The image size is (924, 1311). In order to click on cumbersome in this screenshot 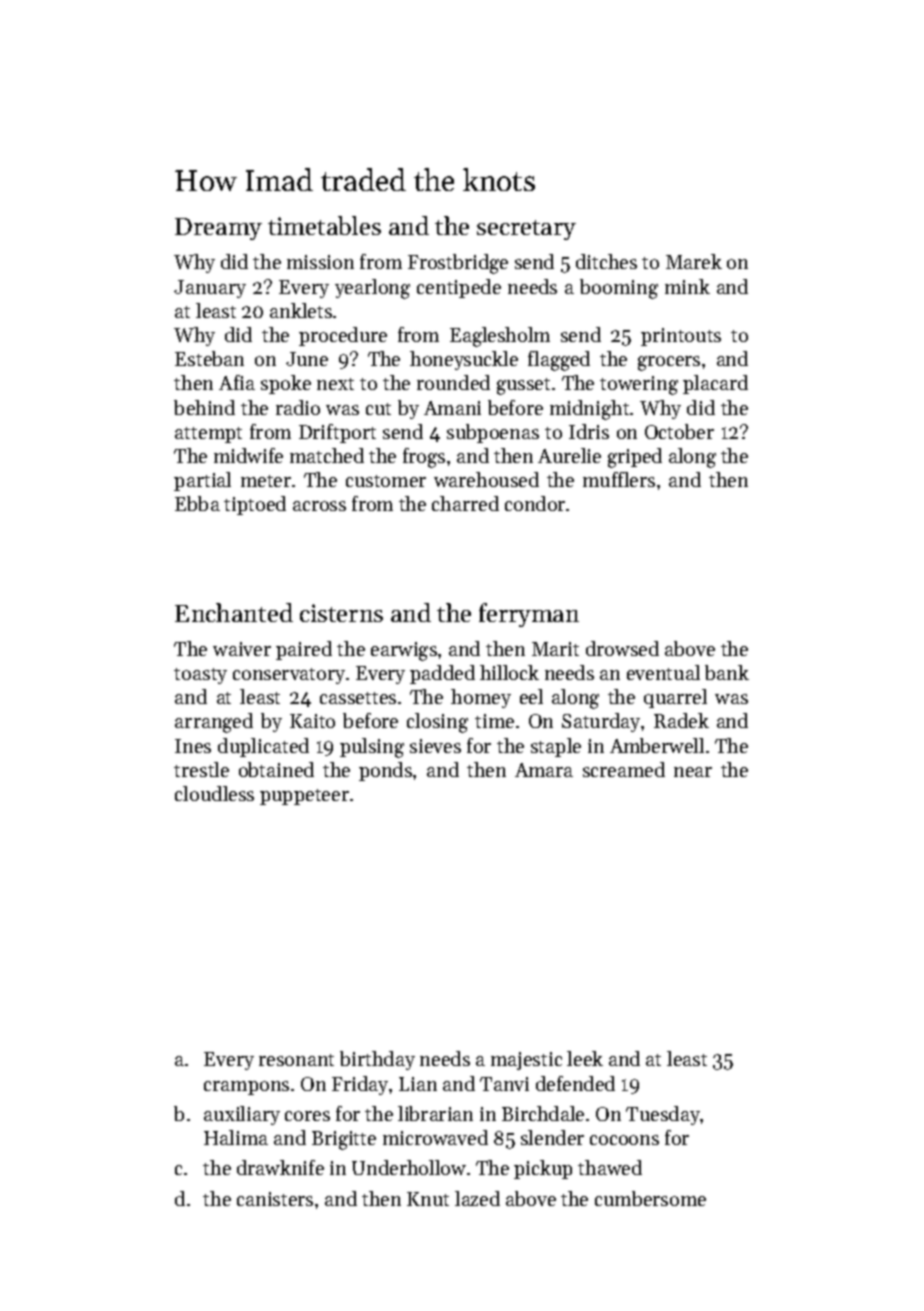, I will do `click(650, 1198)`.
